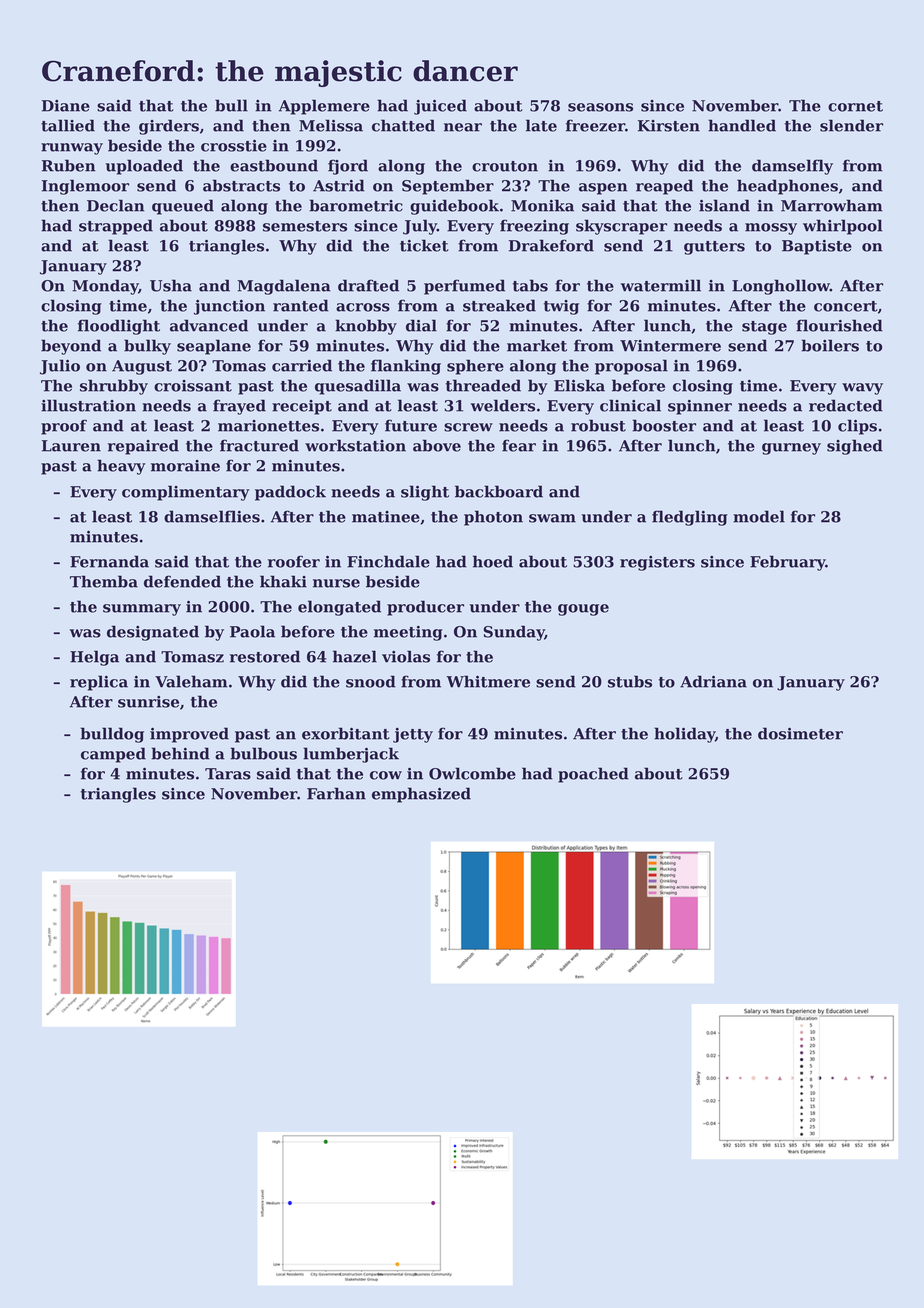  I want to click on queued, so click(183, 207).
